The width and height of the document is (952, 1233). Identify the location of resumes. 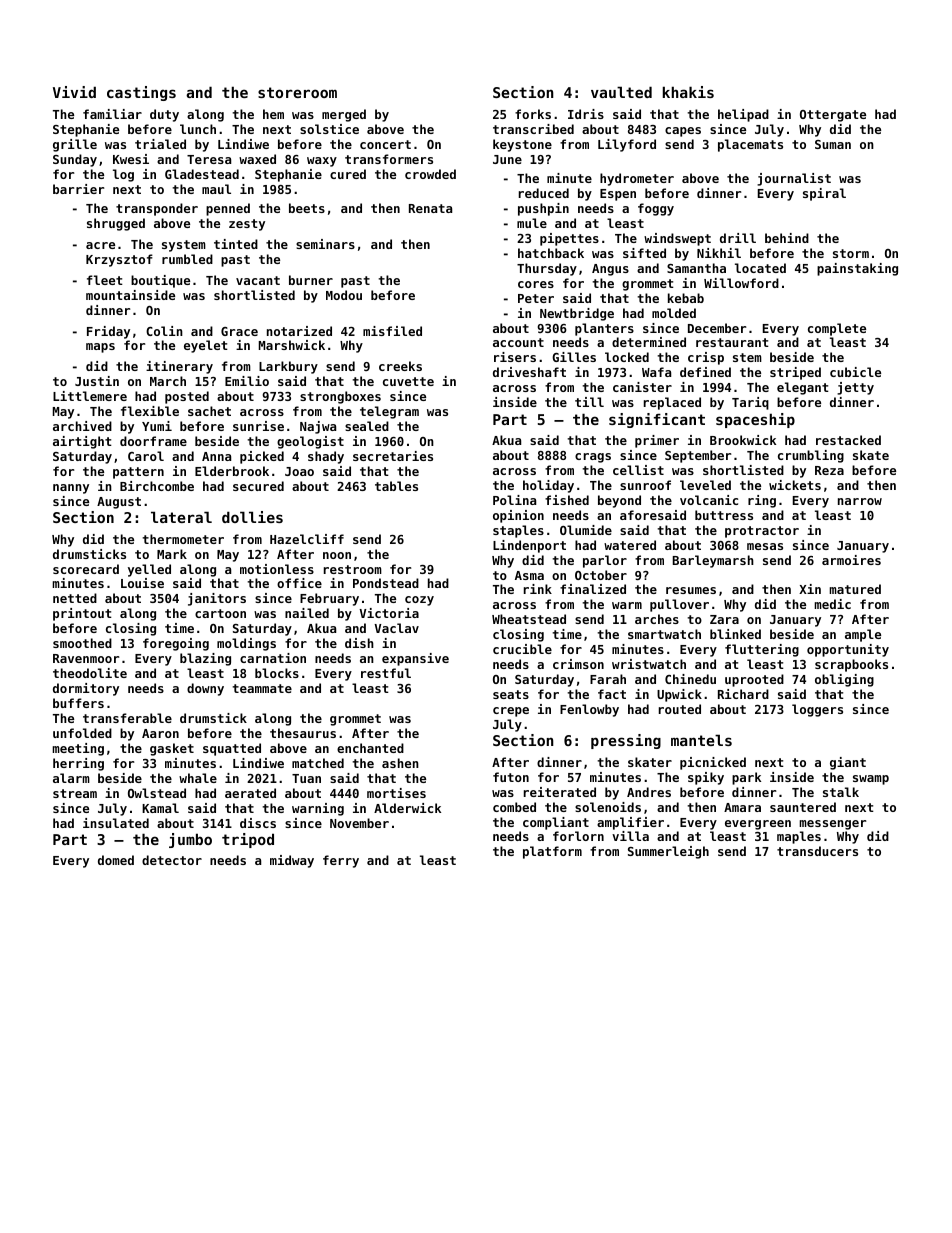
(691, 590).
